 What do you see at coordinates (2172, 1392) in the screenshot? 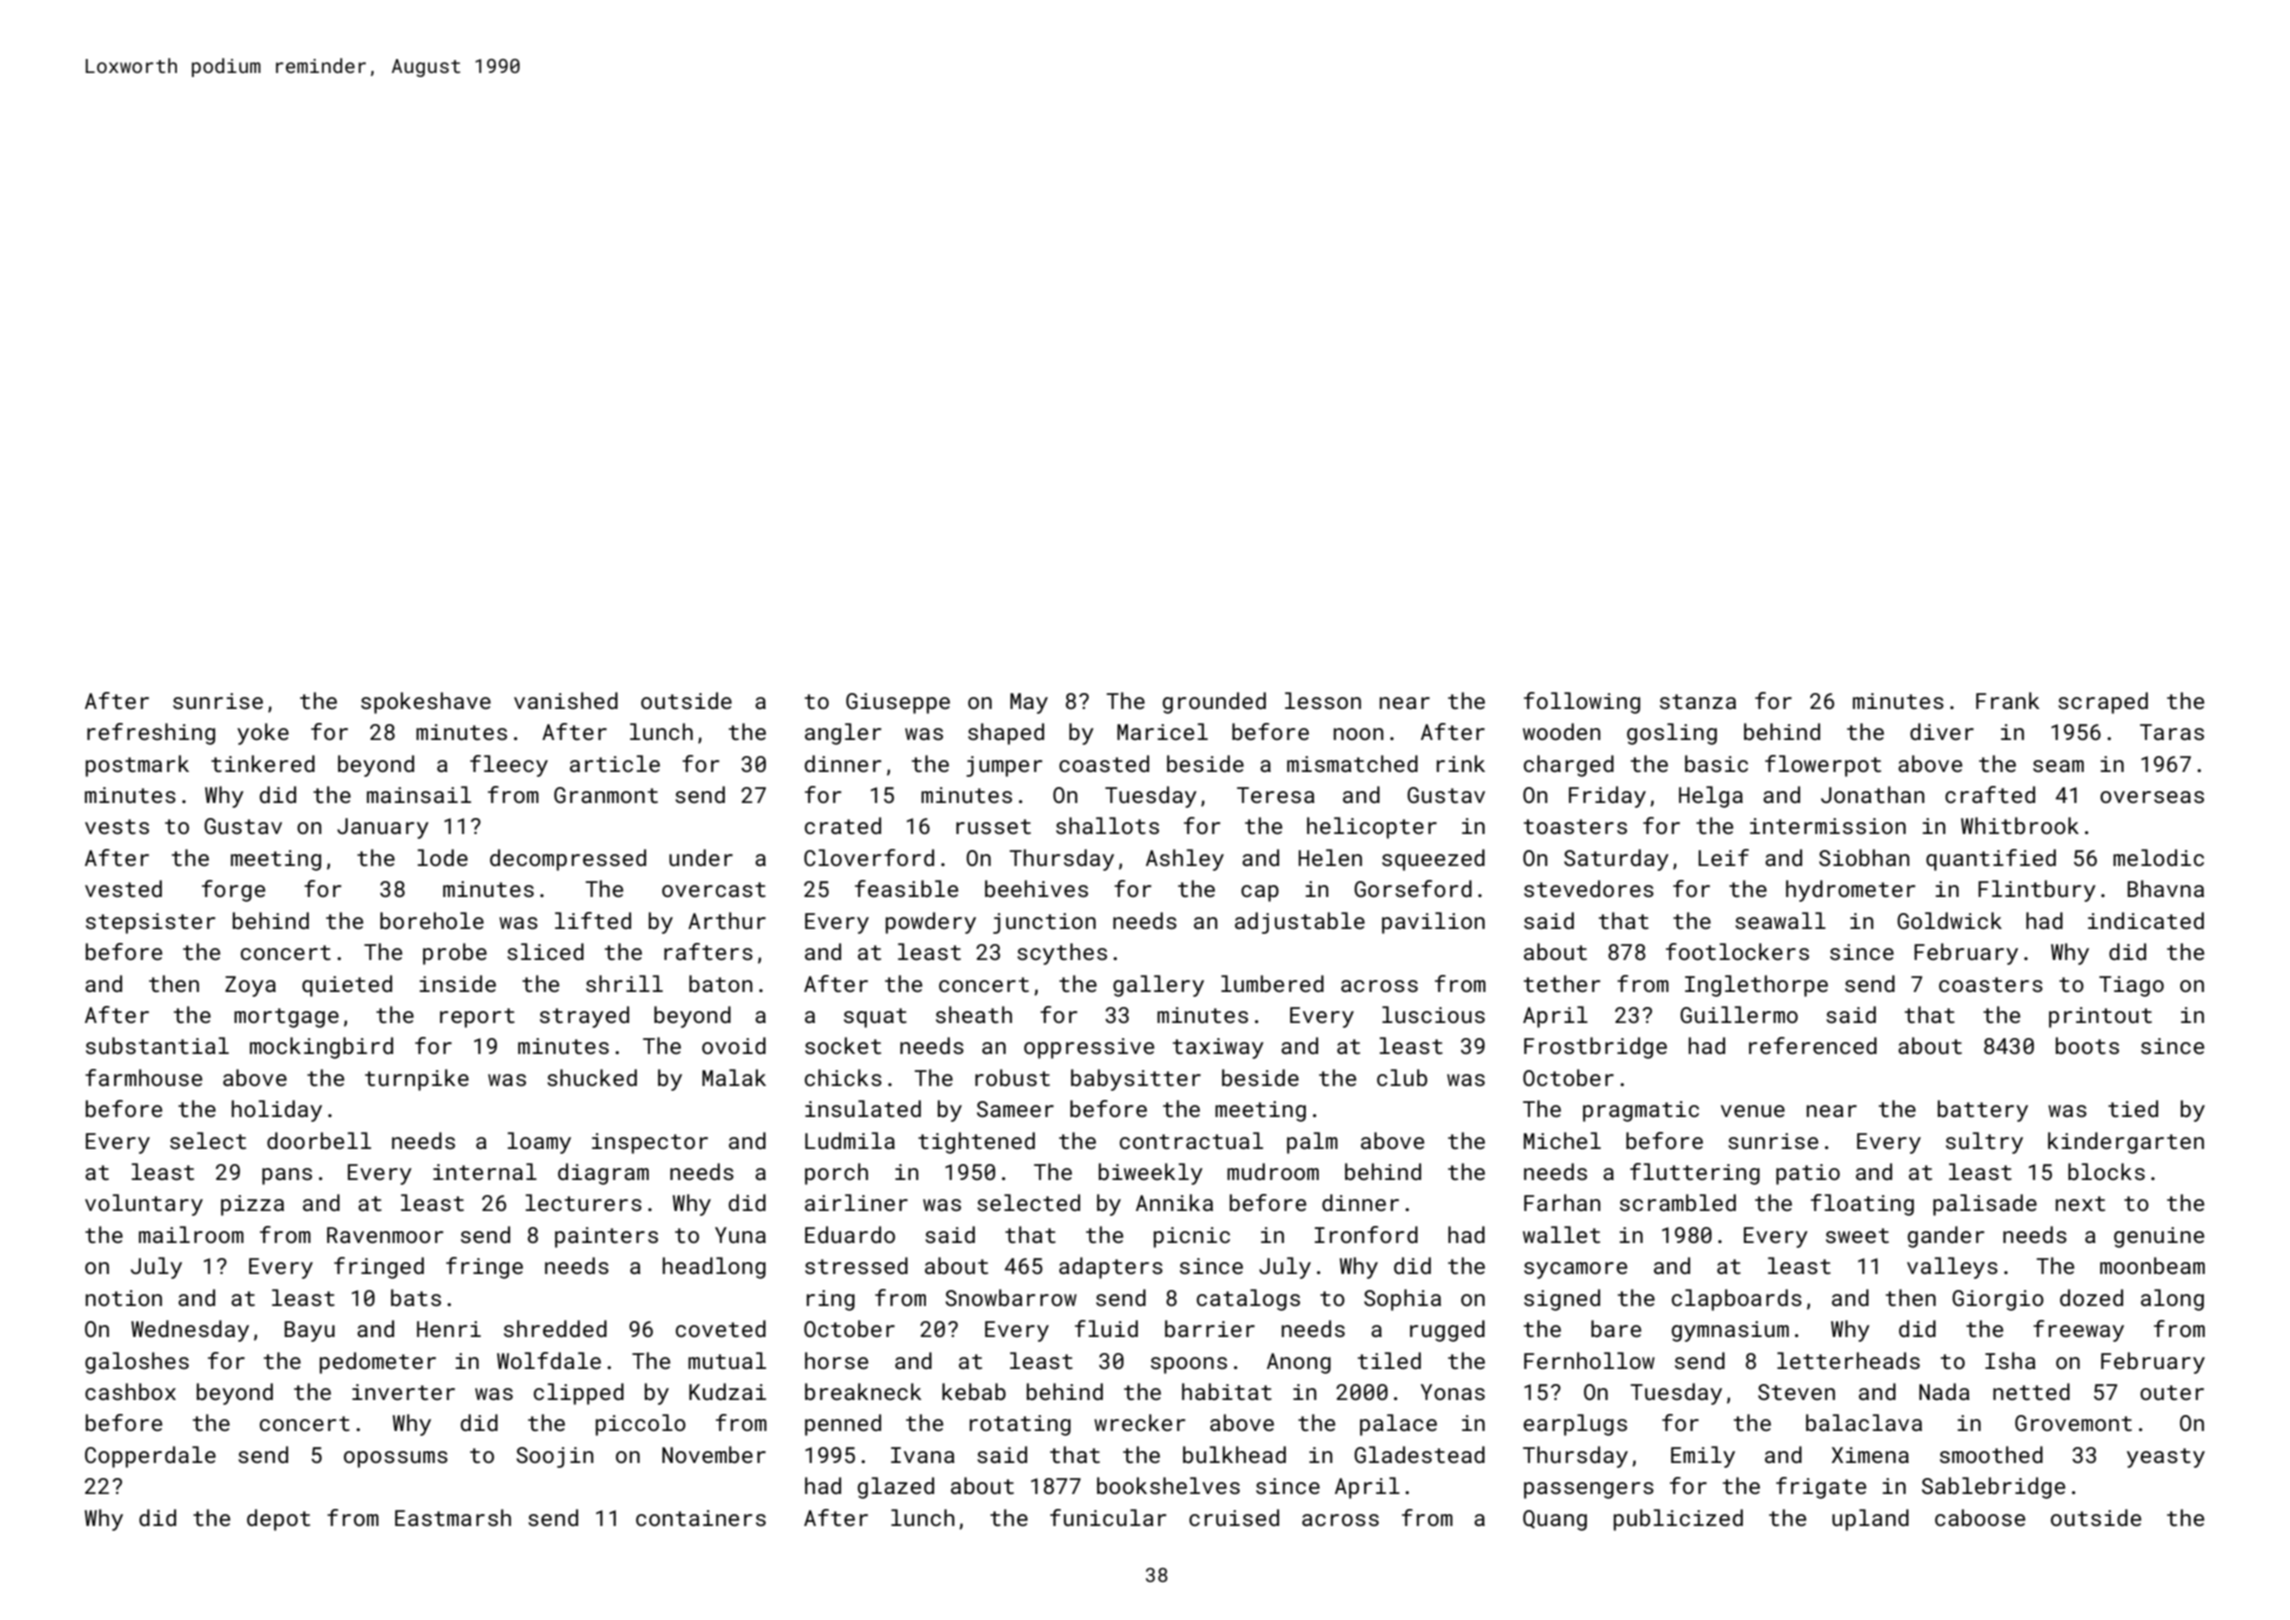
I see `outer` at bounding box center [2172, 1392].
